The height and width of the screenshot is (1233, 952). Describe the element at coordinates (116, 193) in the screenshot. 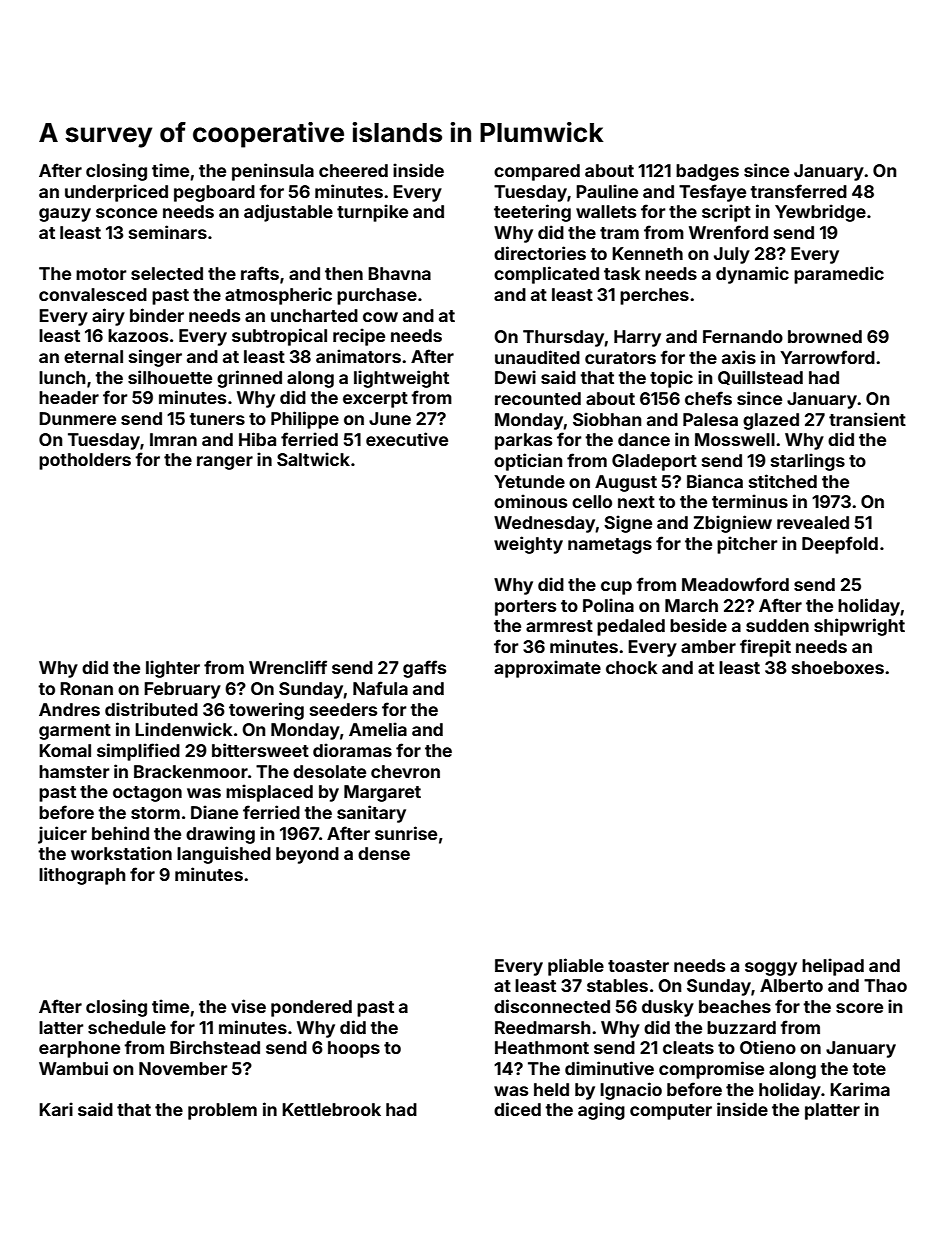

I see `underpriced` at that location.
